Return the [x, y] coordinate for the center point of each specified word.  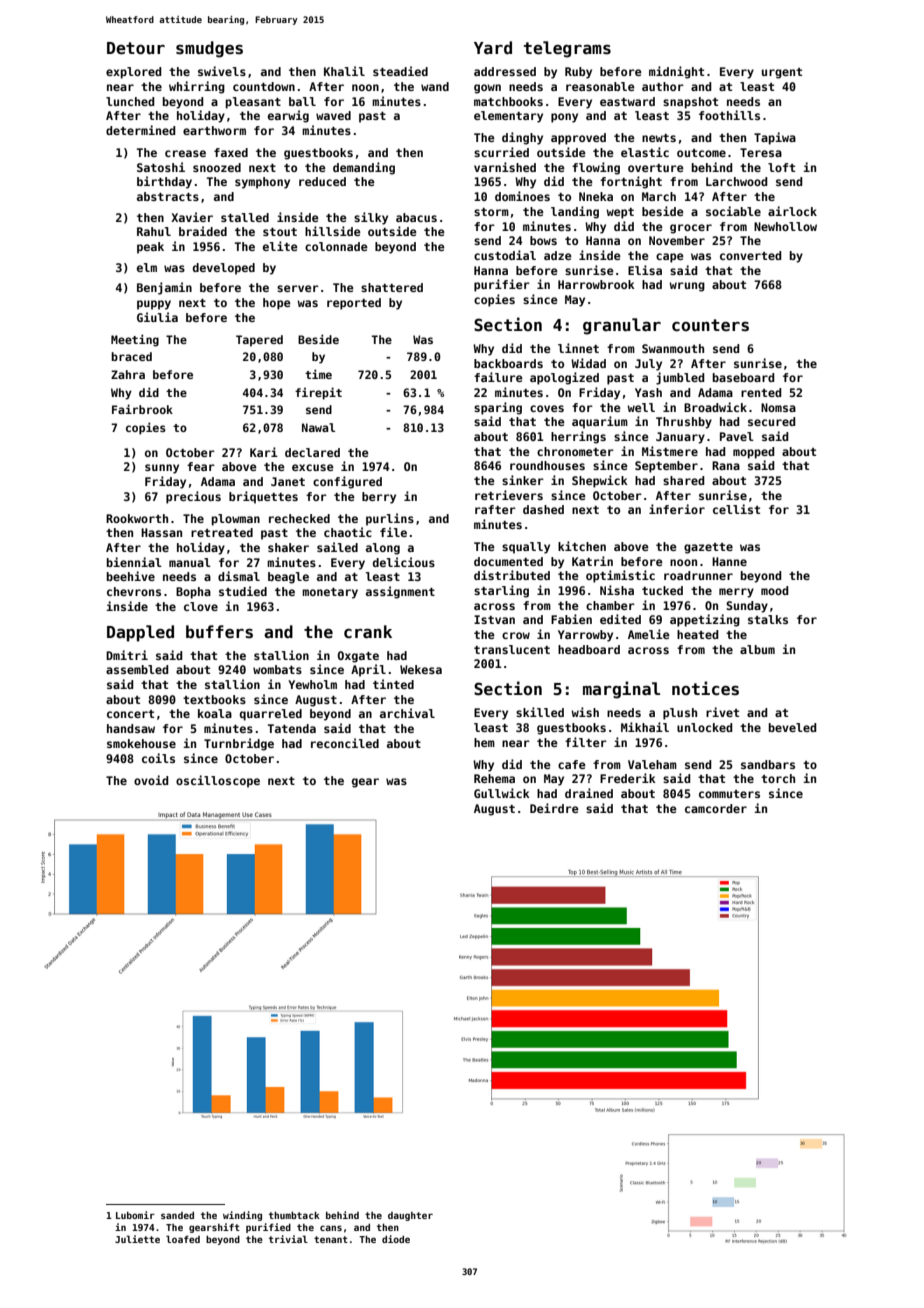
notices [705, 688]
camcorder [716, 808]
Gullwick [502, 793]
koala [215, 713]
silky [371, 218]
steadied [400, 71]
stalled [245, 217]
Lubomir [135, 1215]
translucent [512, 649]
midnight [676, 72]
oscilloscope [218, 781]
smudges [209, 49]
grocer [691, 229]
